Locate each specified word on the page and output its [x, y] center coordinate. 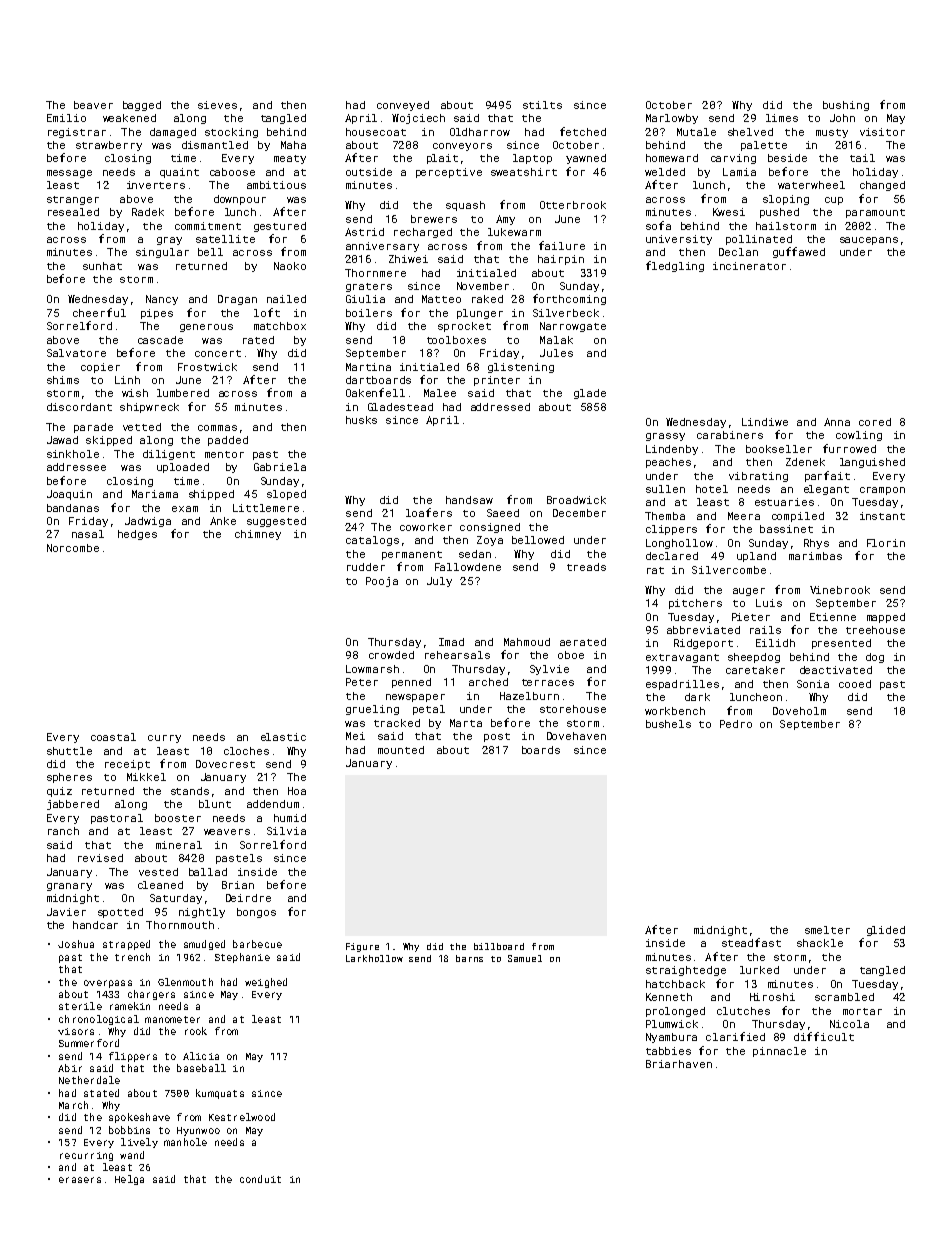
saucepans [869, 241]
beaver [93, 105]
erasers [80, 1180]
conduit [260, 1179]
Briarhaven [679, 1064]
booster [178, 818]
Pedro [736, 724]
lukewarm [514, 232]
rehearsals [457, 655]
